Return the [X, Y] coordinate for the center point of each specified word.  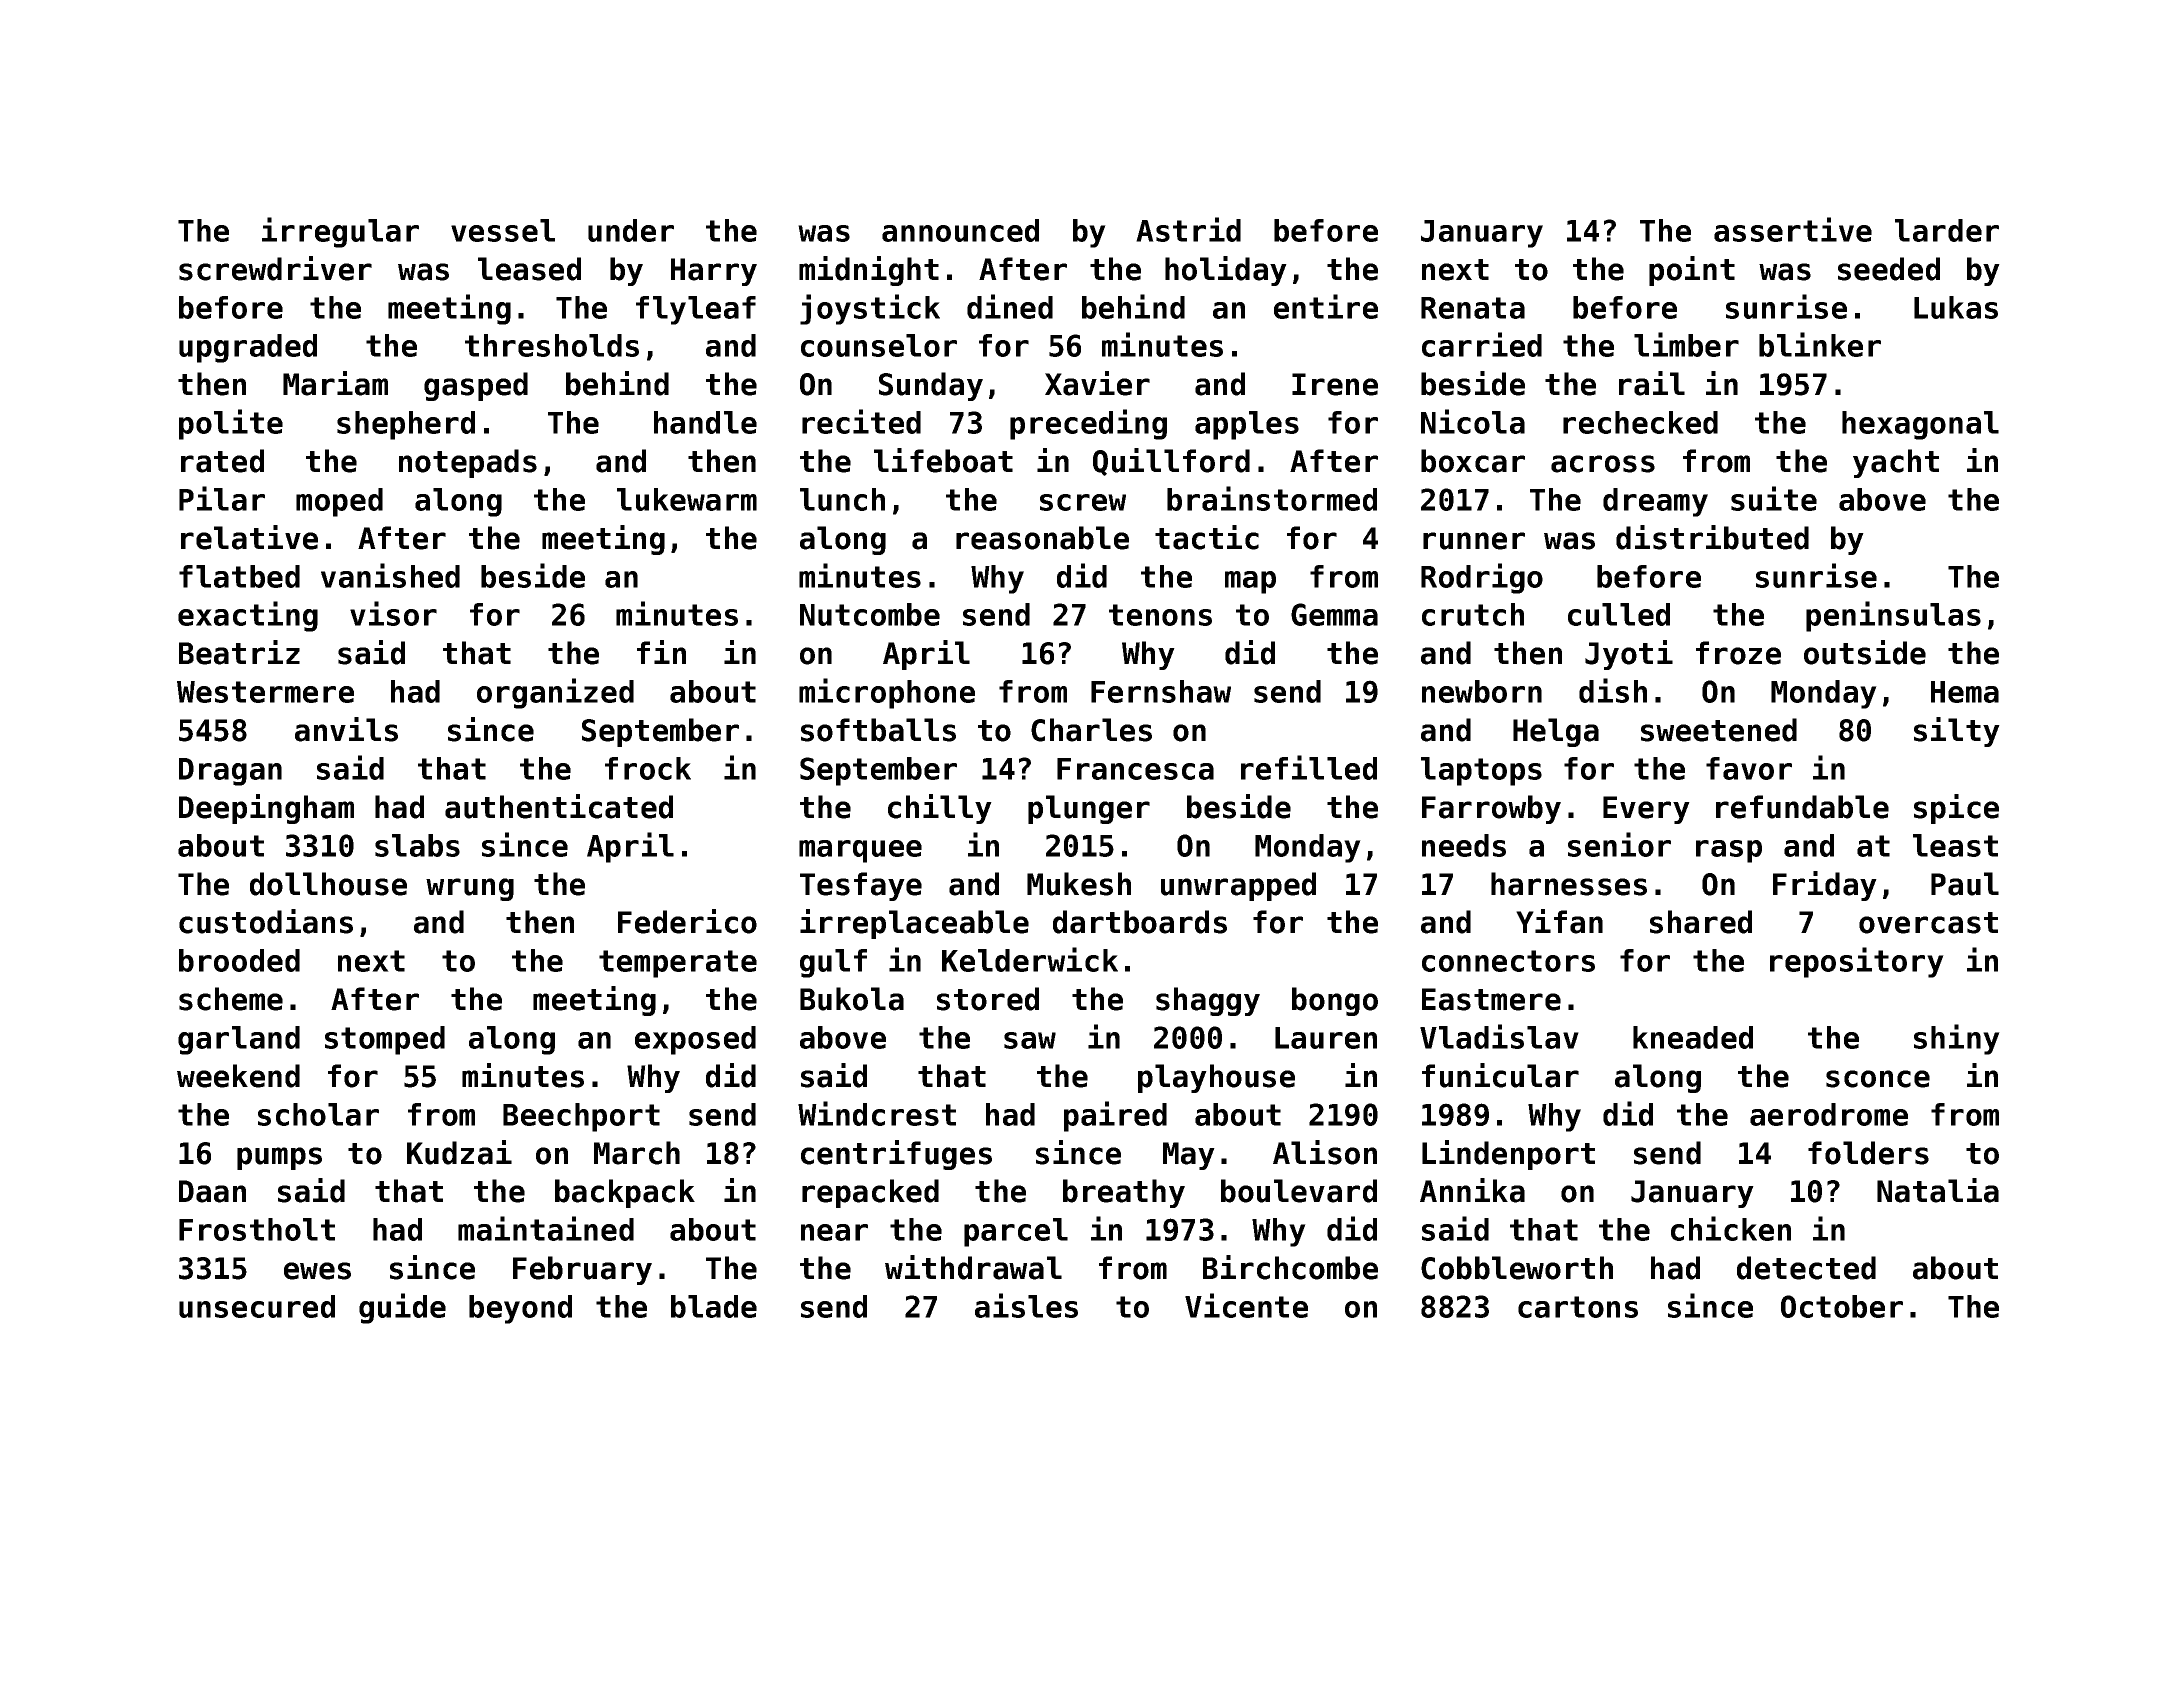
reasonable [1042, 538]
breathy [1124, 1193]
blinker [1820, 344]
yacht [1896, 463]
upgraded [248, 348]
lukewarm [687, 499]
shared [1701, 922]
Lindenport [1508, 1155]
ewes [317, 1271]
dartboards [1140, 922]
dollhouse [328, 884]
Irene [1335, 384]
